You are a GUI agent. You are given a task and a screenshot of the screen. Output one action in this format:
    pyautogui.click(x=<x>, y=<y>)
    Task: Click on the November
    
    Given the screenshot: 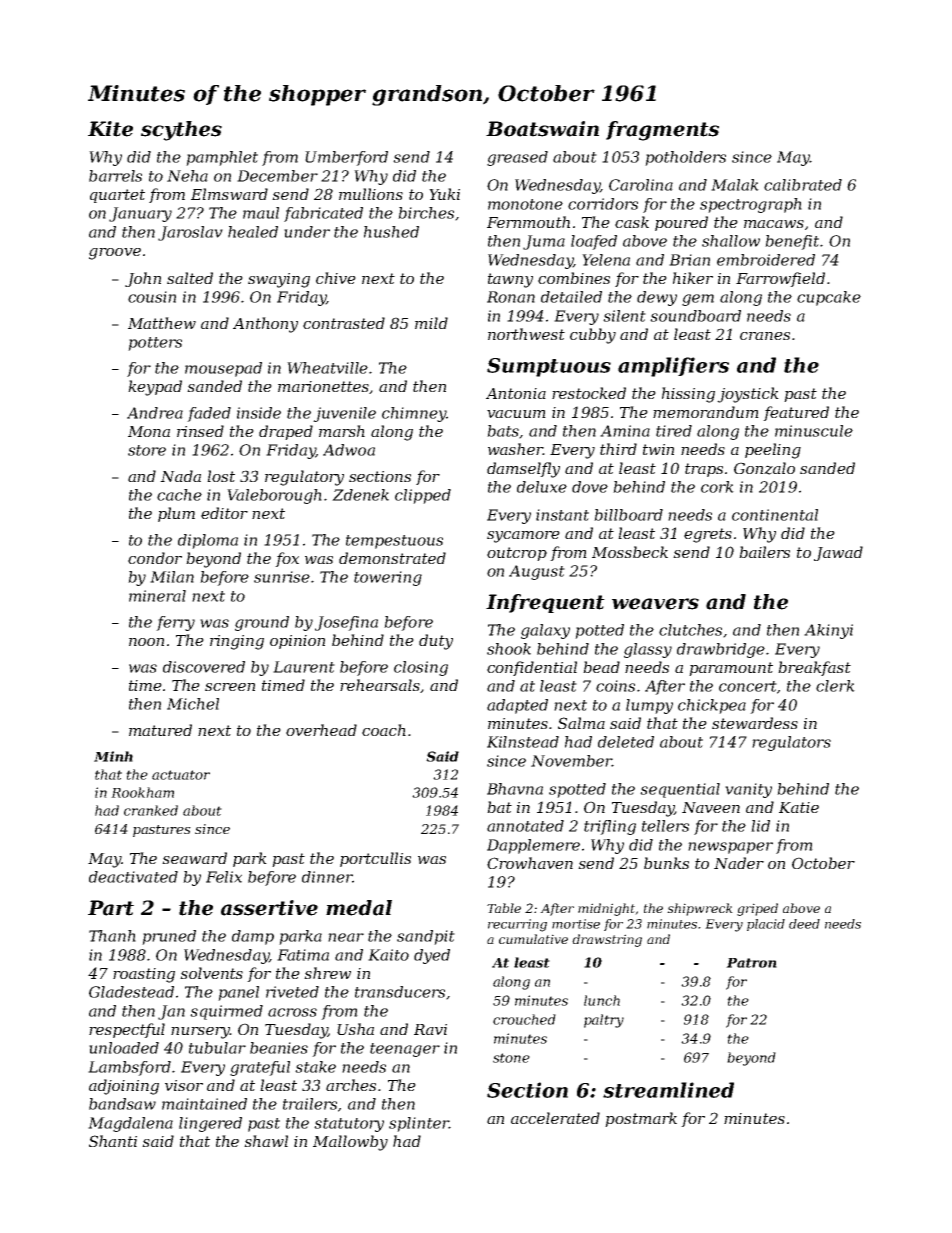 What is the action you would take?
    pyautogui.click(x=571, y=761)
